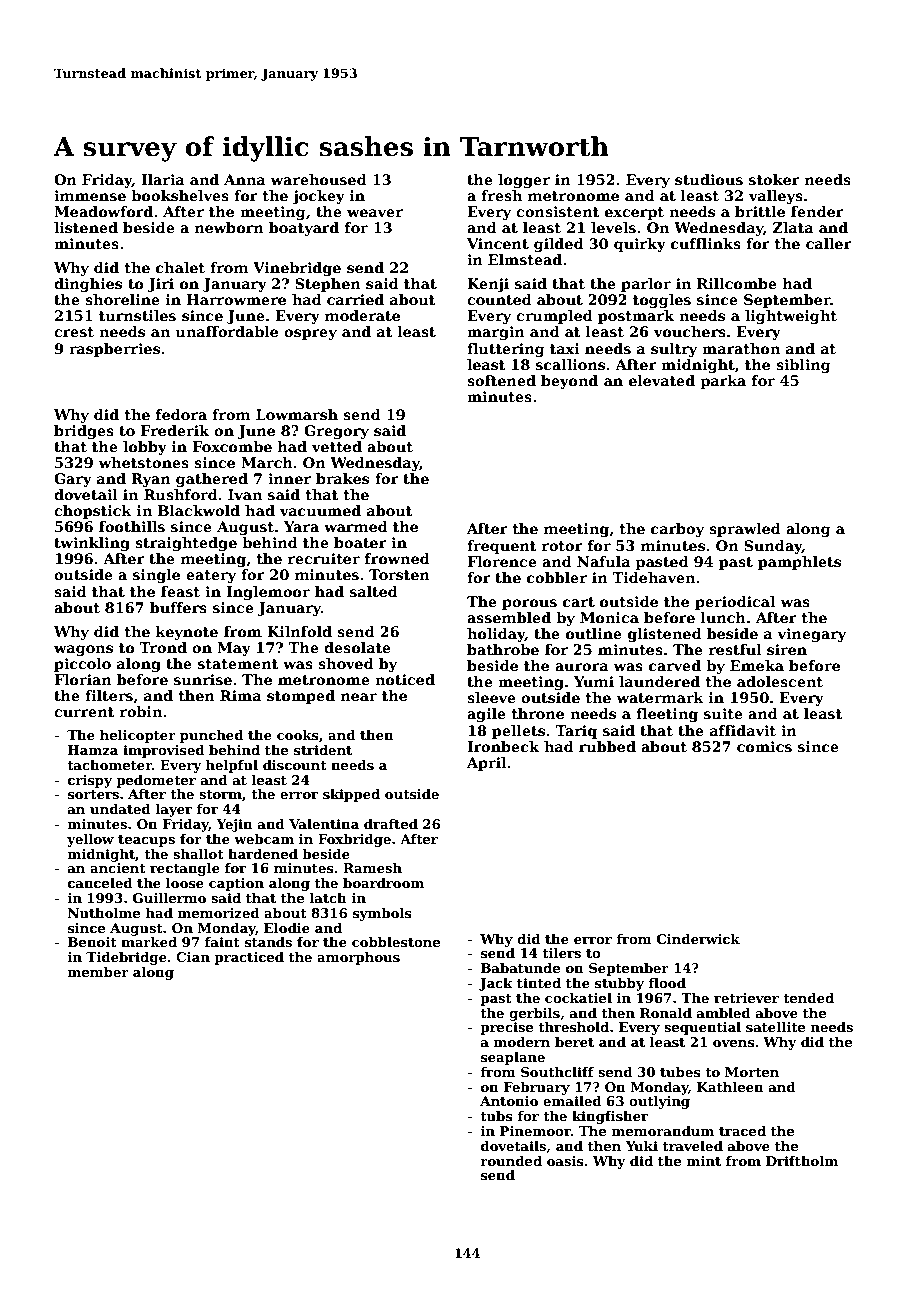  I want to click on mint, so click(704, 1161).
